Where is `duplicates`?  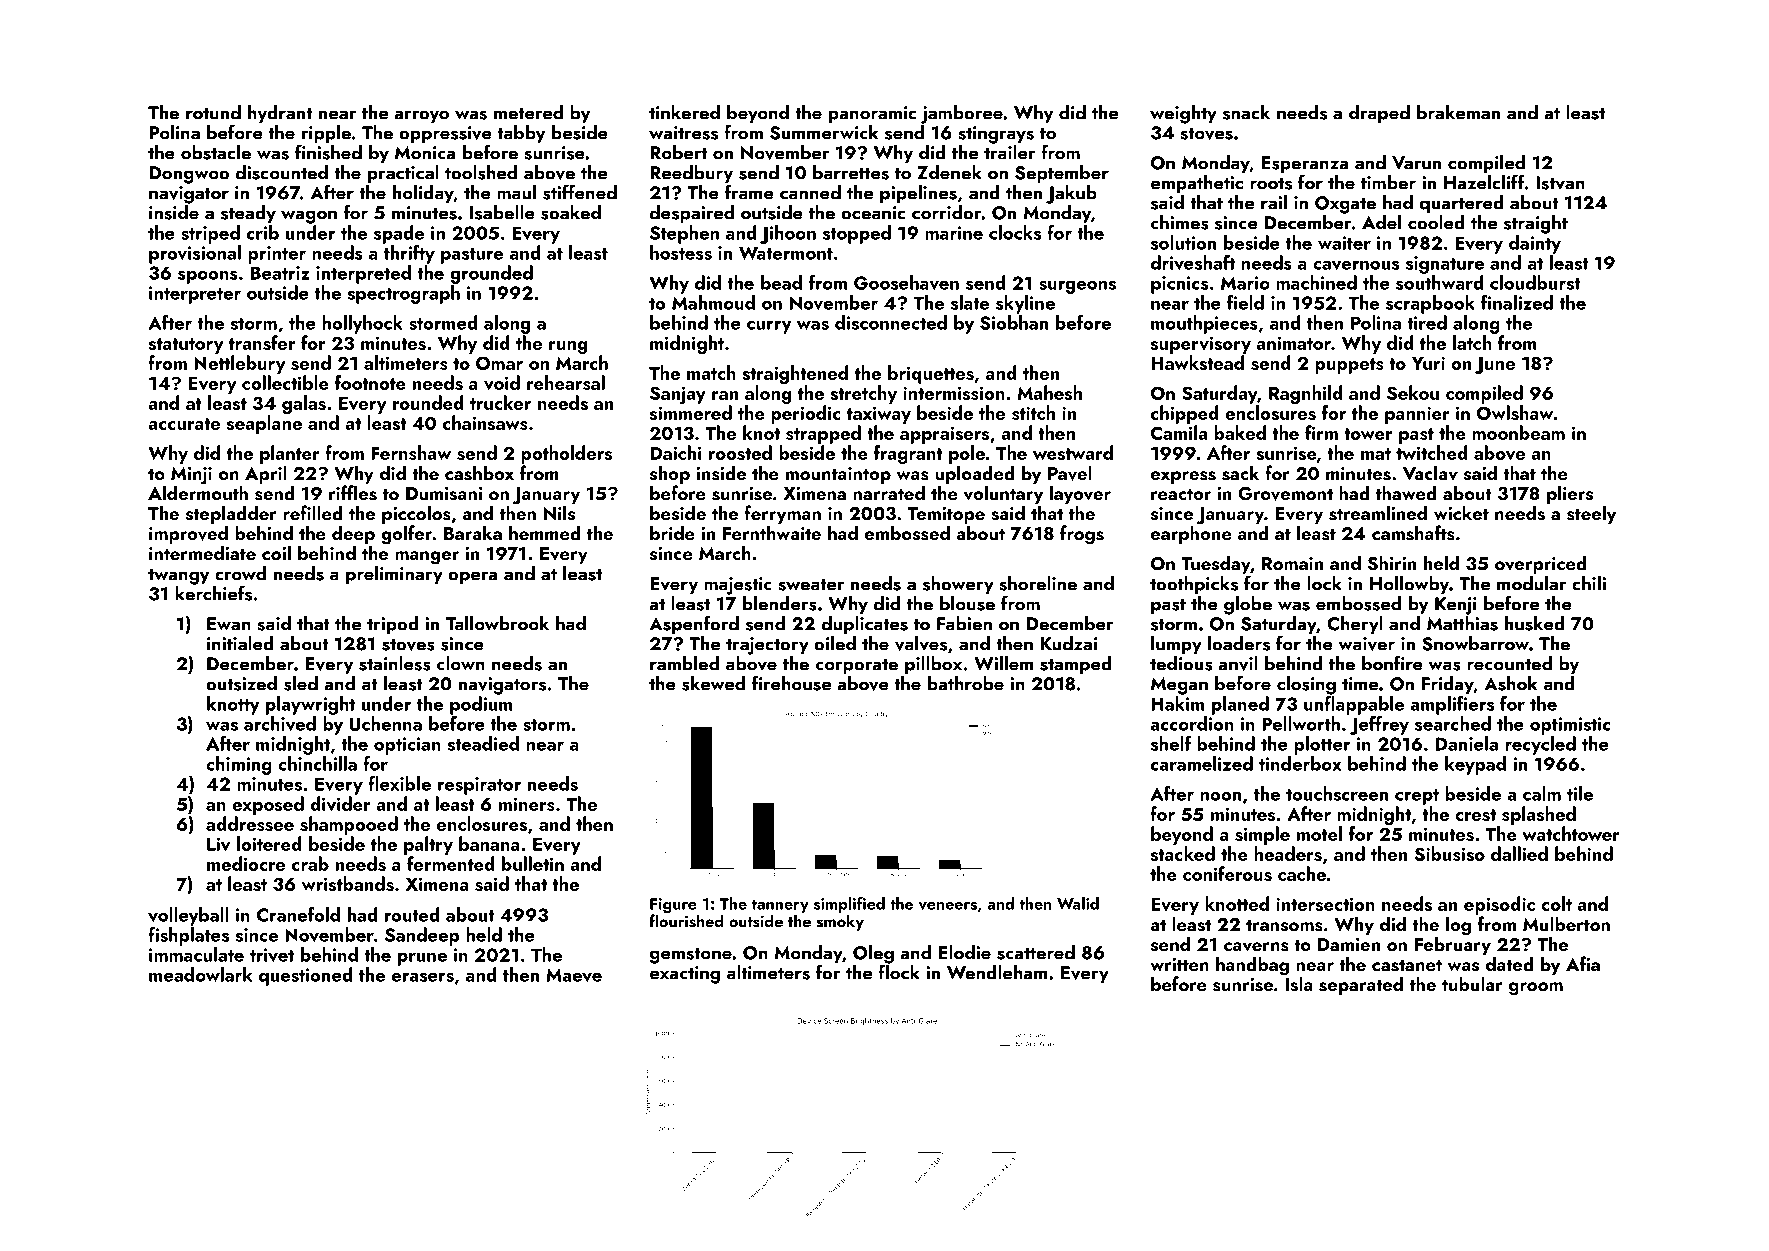 duplicates is located at coordinates (865, 625).
